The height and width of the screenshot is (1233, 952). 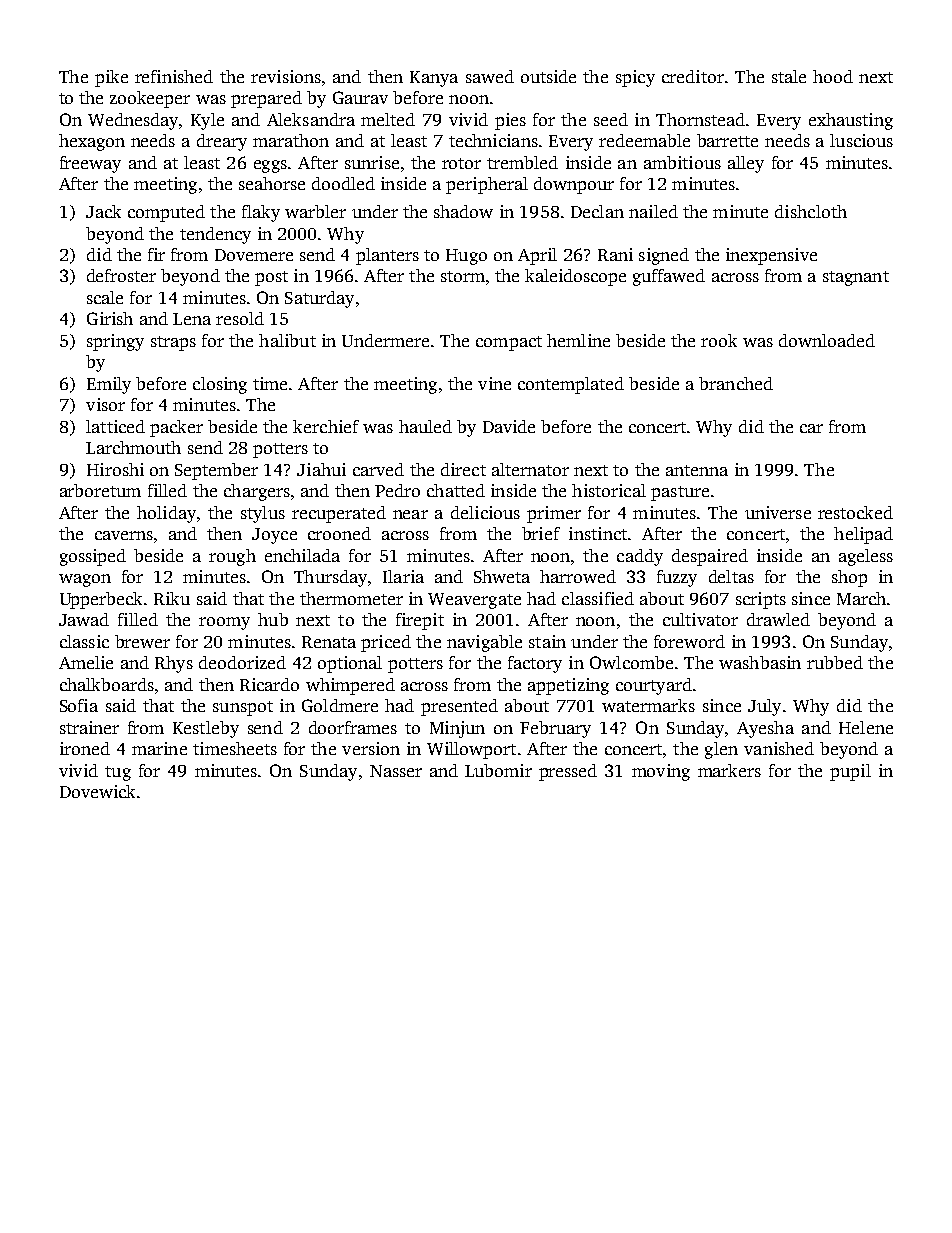 What do you see at coordinates (554, 514) in the screenshot?
I see `primer` at bounding box center [554, 514].
